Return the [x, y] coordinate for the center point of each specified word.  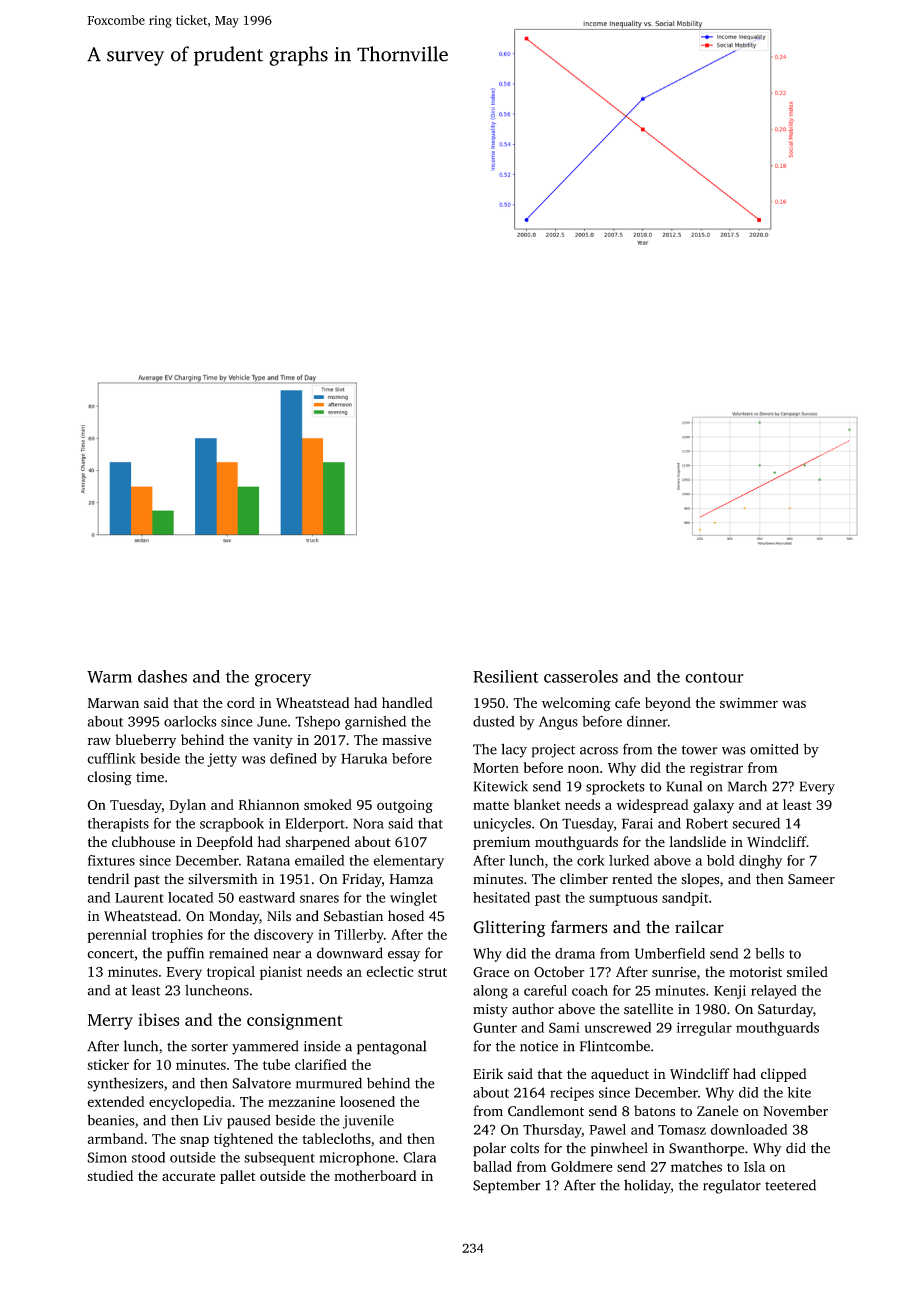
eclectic [389, 971]
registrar [716, 769]
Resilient [506, 676]
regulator [732, 1186]
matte [491, 805]
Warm [109, 677]
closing [109, 778]
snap [194, 1141]
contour [714, 677]
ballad [492, 1166]
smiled [807, 971]
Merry [110, 1022]
